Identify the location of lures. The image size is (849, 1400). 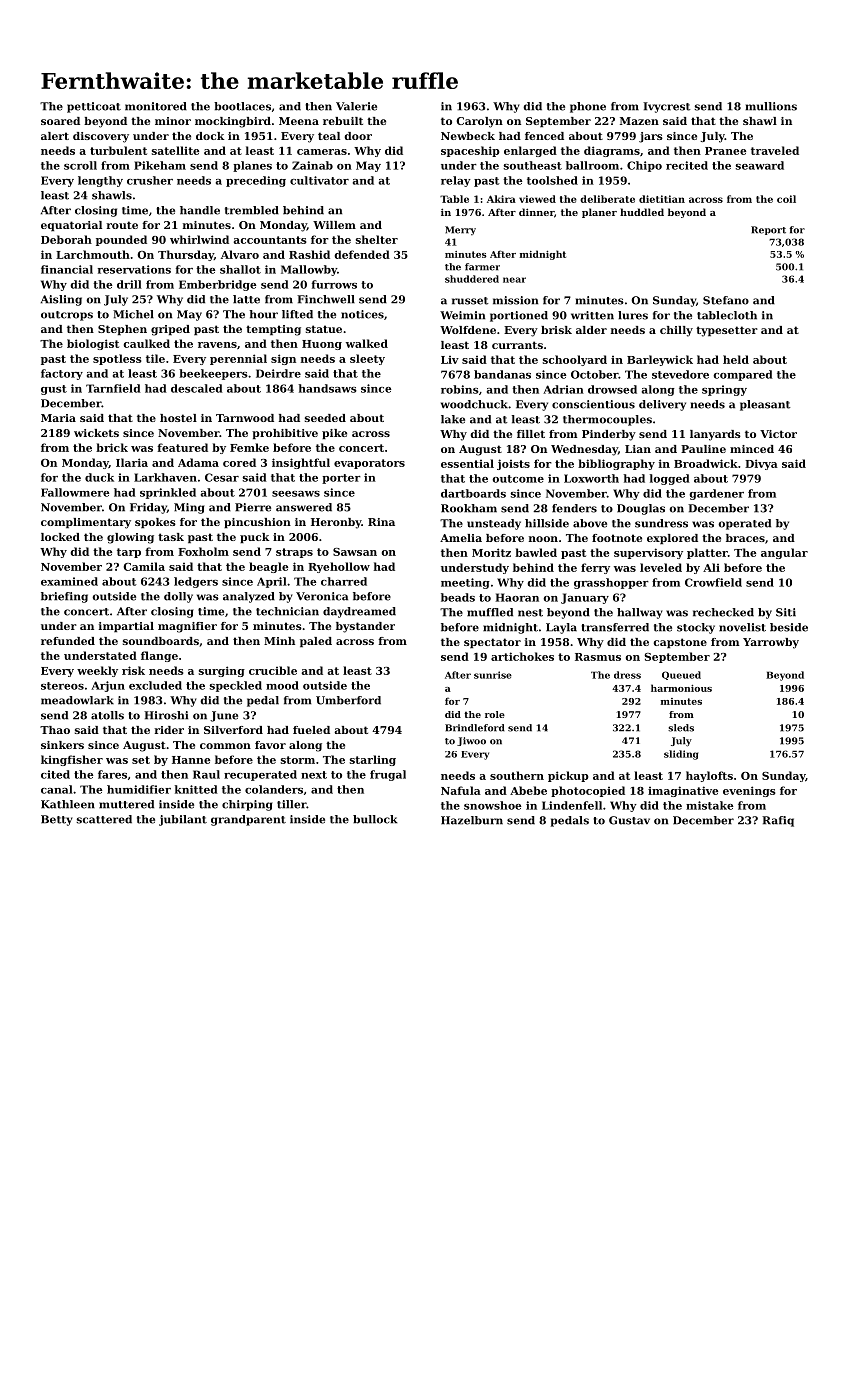
(633, 315).
